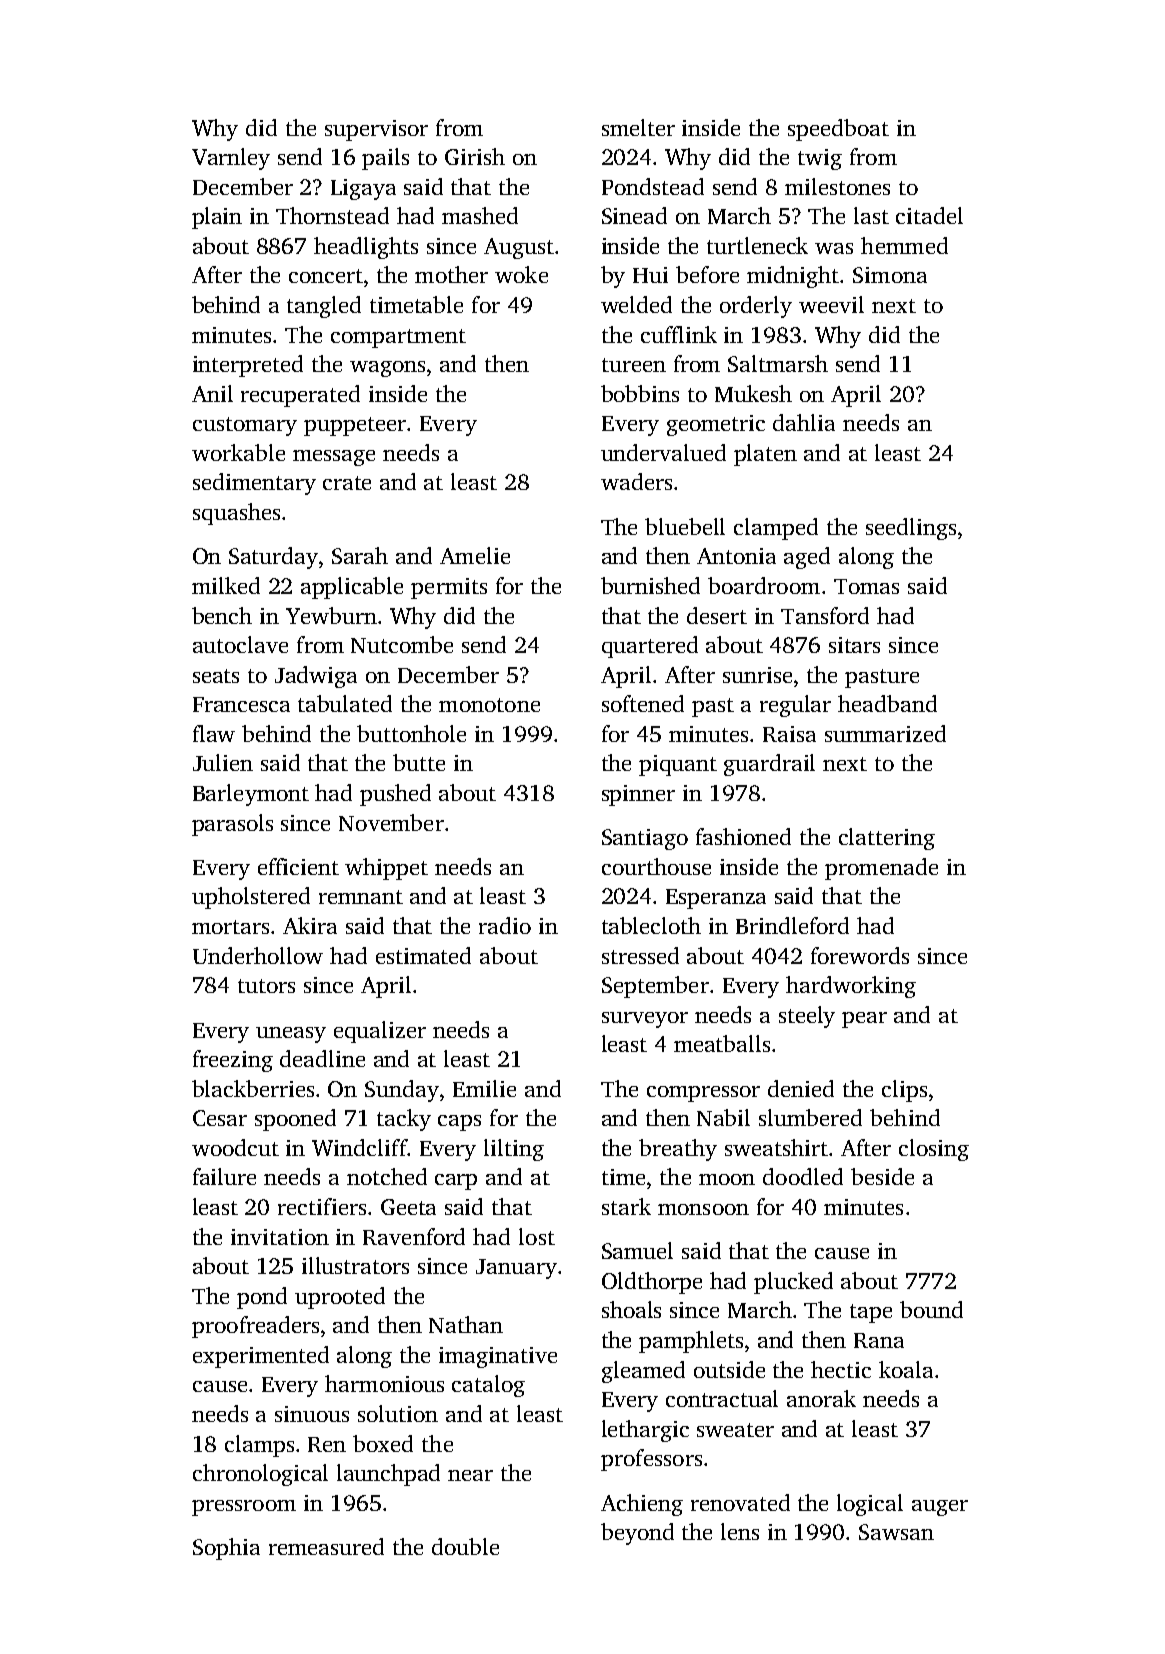 This image has height=1654, width=1165. I want to click on Simona, so click(890, 275).
